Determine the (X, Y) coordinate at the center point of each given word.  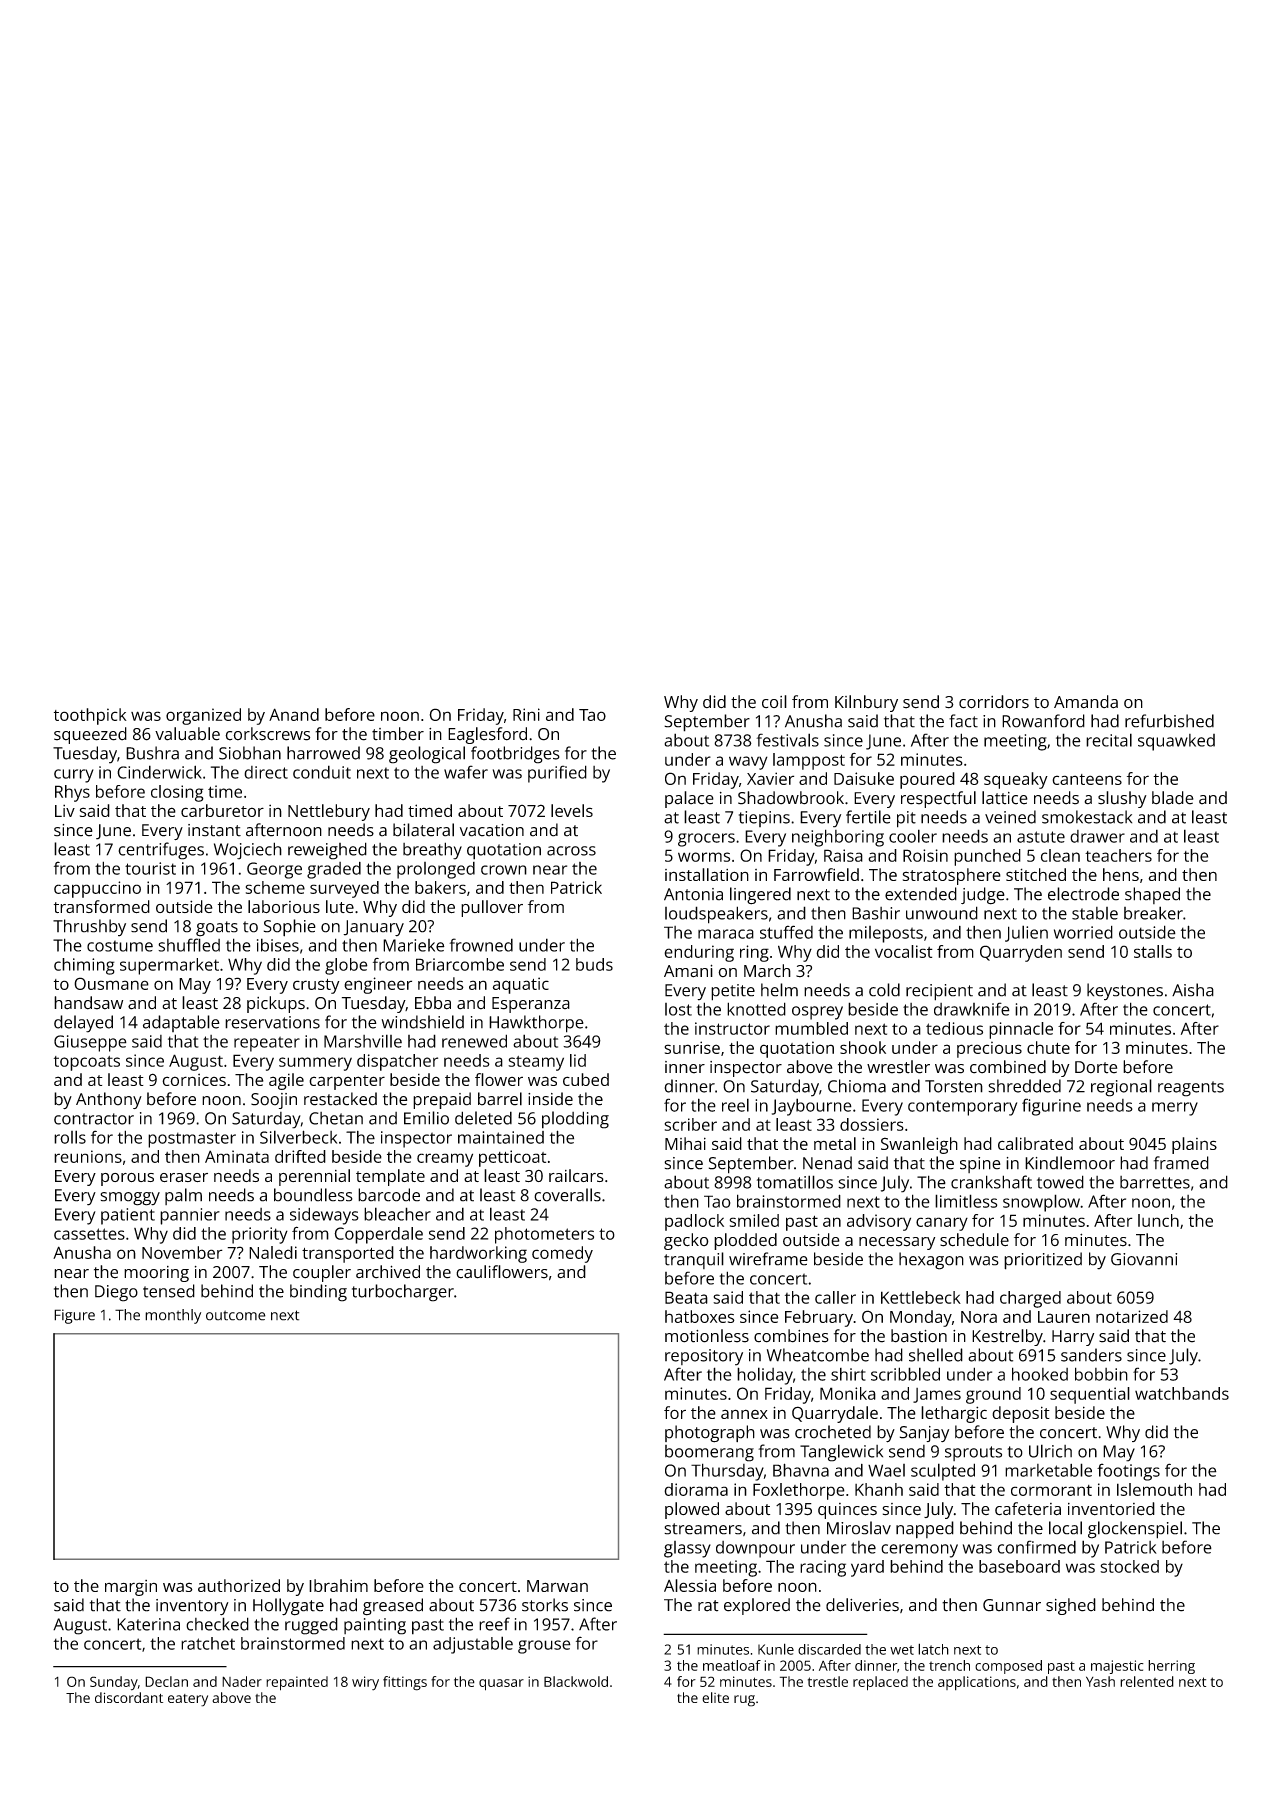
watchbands (1182, 1393)
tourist (150, 868)
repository (704, 1357)
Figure (74, 1316)
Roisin (925, 855)
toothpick (90, 716)
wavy (748, 763)
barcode (389, 1195)
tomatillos (795, 1182)
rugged (311, 1626)
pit (906, 819)
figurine (1051, 1107)
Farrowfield (816, 874)
